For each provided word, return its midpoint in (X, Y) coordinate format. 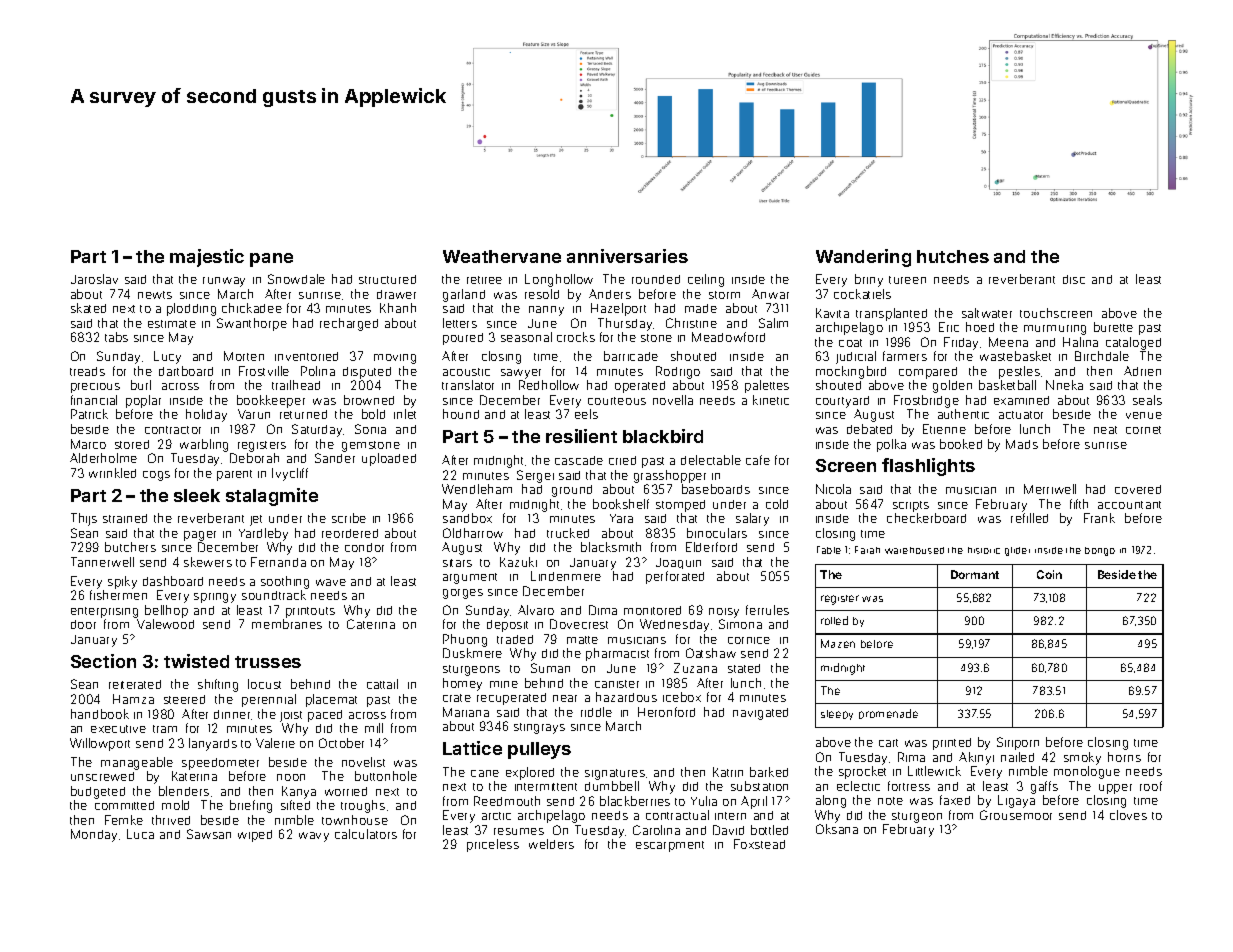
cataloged (1133, 343)
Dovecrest (579, 624)
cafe (758, 460)
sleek (197, 495)
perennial (269, 700)
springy (215, 598)
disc (1074, 279)
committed (124, 805)
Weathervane (502, 256)
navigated (760, 714)
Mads (1022, 444)
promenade (888, 714)
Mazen (838, 643)
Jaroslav (94, 279)
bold (373, 414)
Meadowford (728, 337)
